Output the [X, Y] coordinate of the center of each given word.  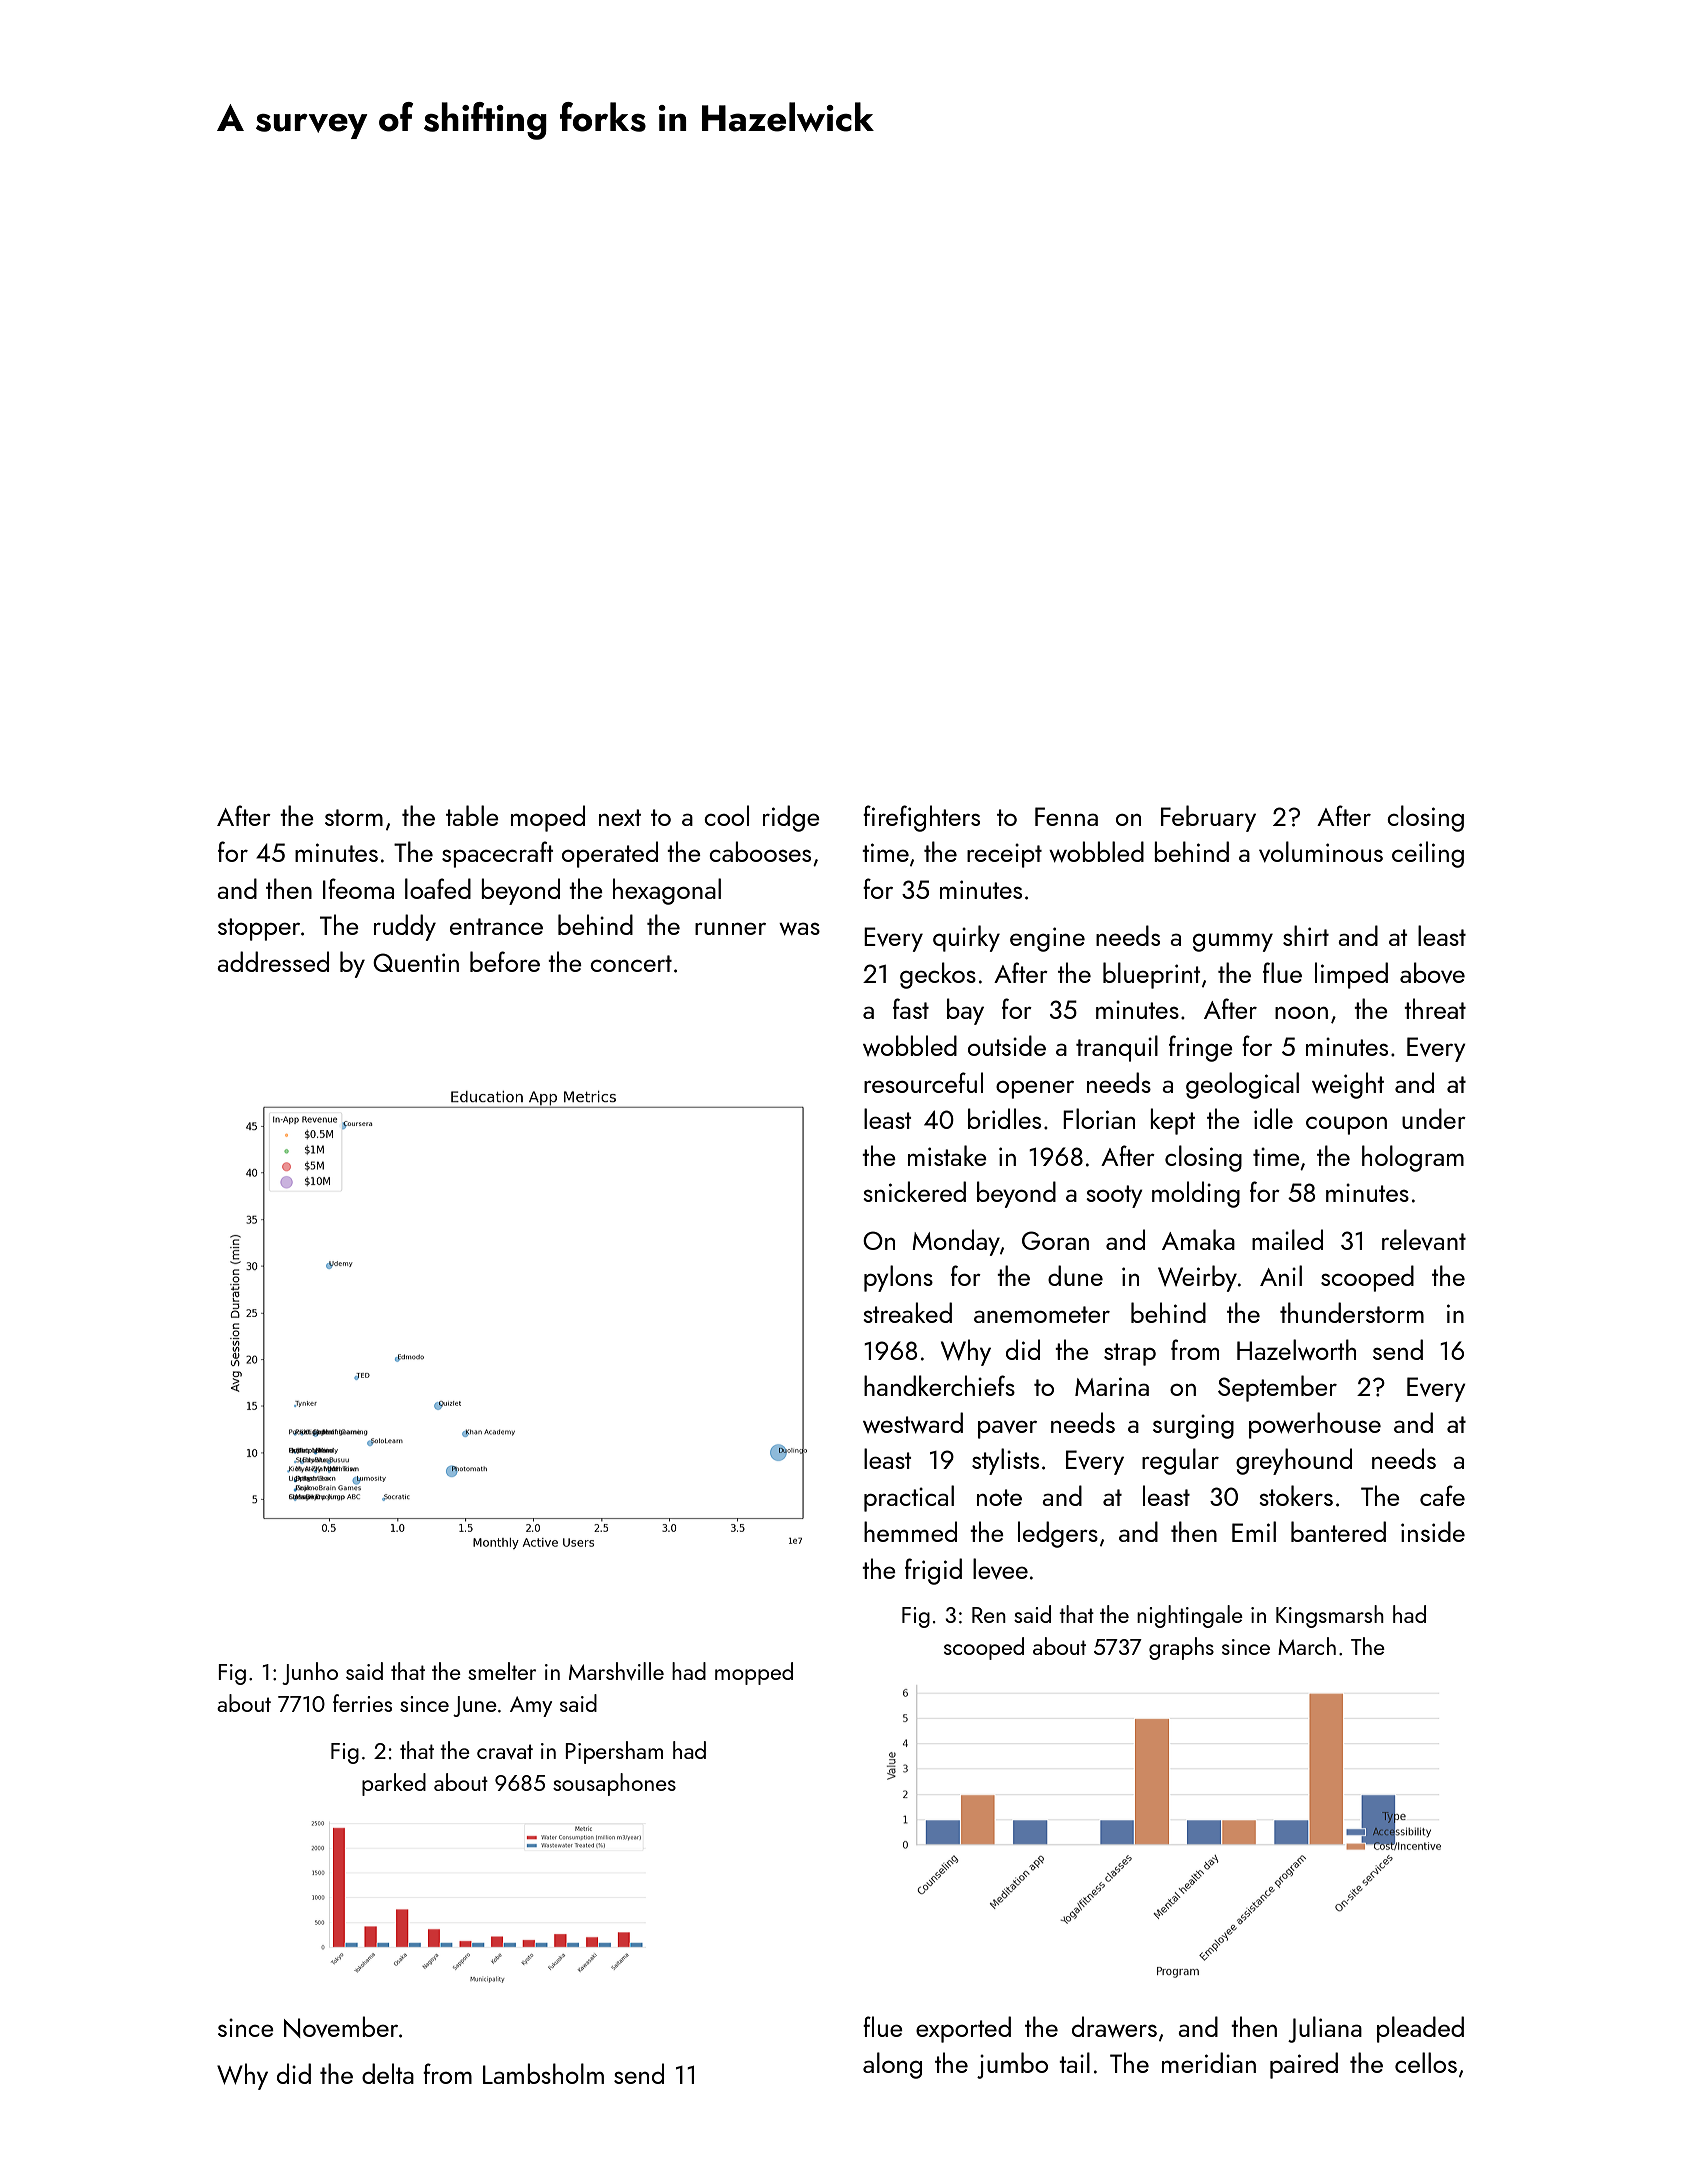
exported [963, 2029]
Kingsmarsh [1330, 1616]
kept [1172, 1121]
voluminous [1321, 851]
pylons [898, 1278]
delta [388, 2073]
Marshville [616, 1671]
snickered [914, 1191]
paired [1304, 2065]
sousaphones [614, 1784]
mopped [754, 1673]
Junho [310, 1673]
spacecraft [497, 854]
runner [730, 928]
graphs [1181, 1648]
